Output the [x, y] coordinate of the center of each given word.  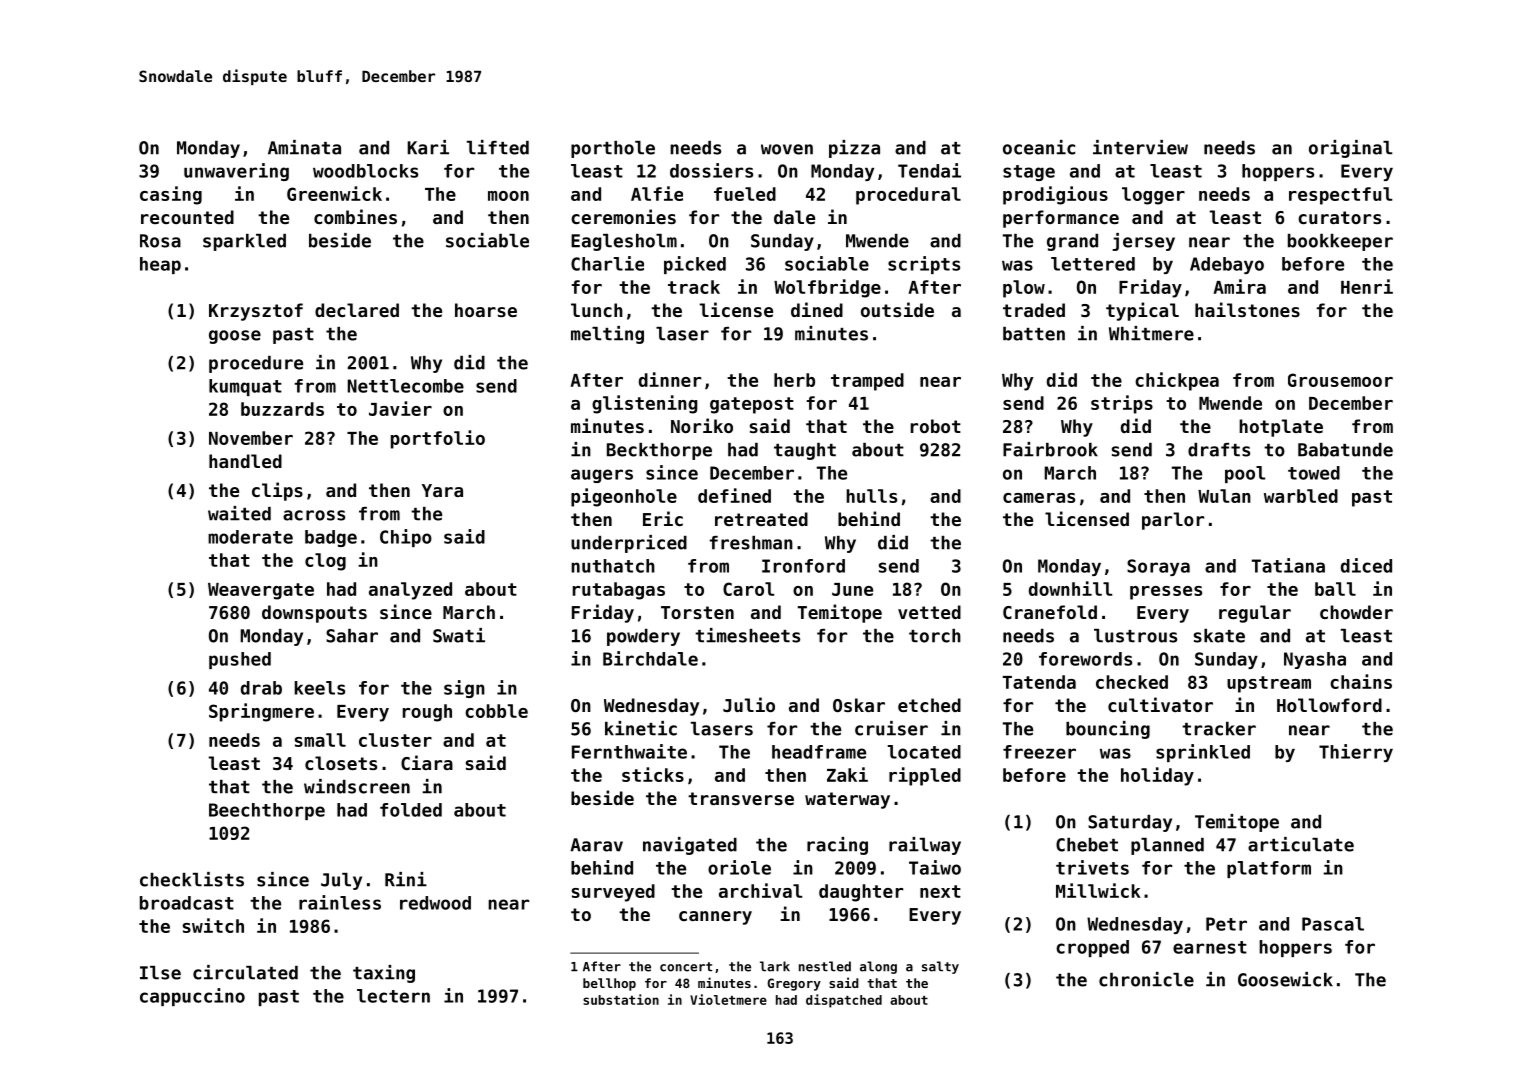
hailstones [1247, 309]
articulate [1301, 844]
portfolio [438, 439]
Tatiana [1288, 565]
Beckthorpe [659, 451]
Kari [428, 147]
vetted [929, 612]
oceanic [1039, 147]
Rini [406, 879]
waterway [847, 800]
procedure [256, 364]
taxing [384, 974]
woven [787, 149]
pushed [240, 660]
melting [607, 335]
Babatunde [1345, 450]
